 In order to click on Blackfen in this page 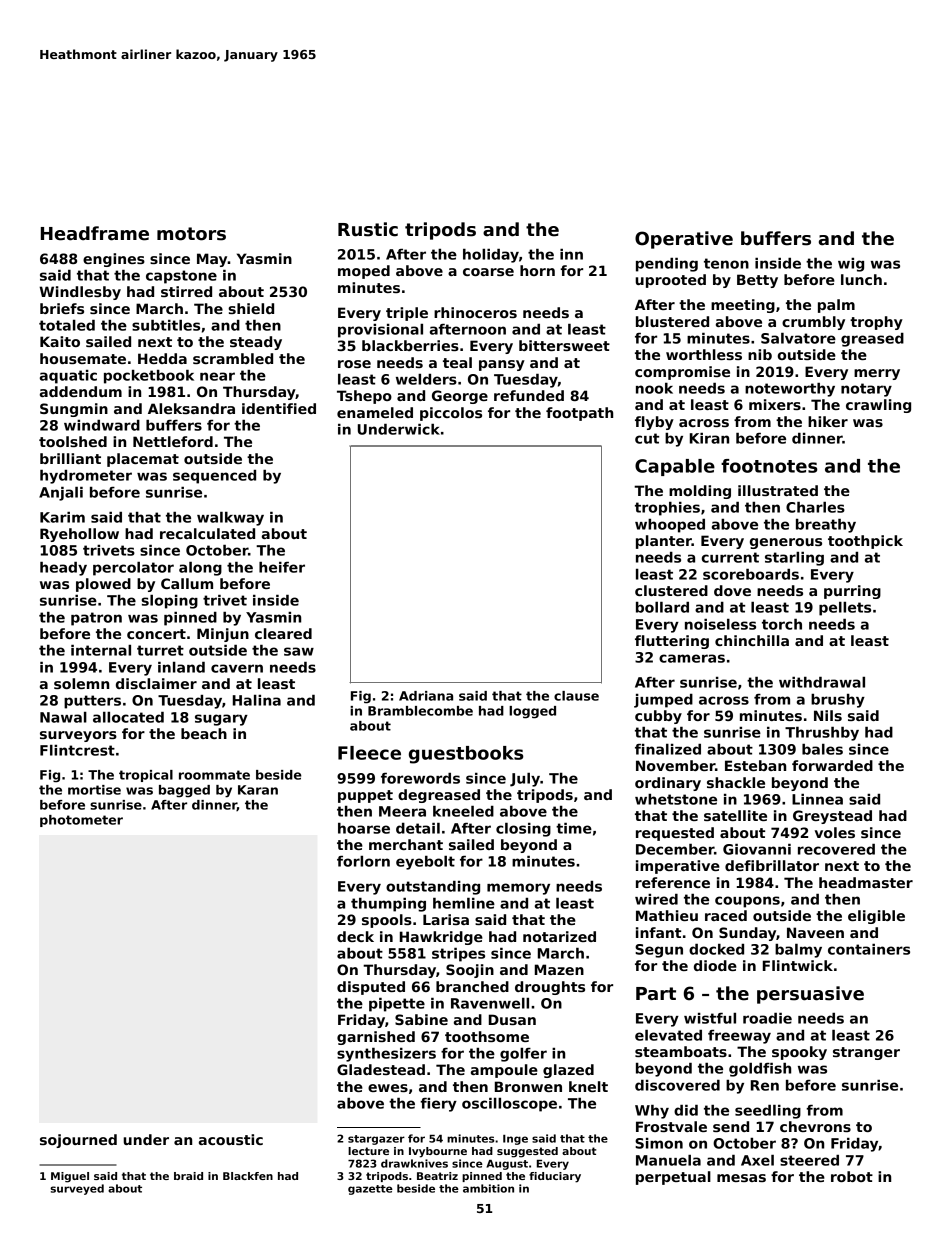, I will do `click(248, 1176)`.
